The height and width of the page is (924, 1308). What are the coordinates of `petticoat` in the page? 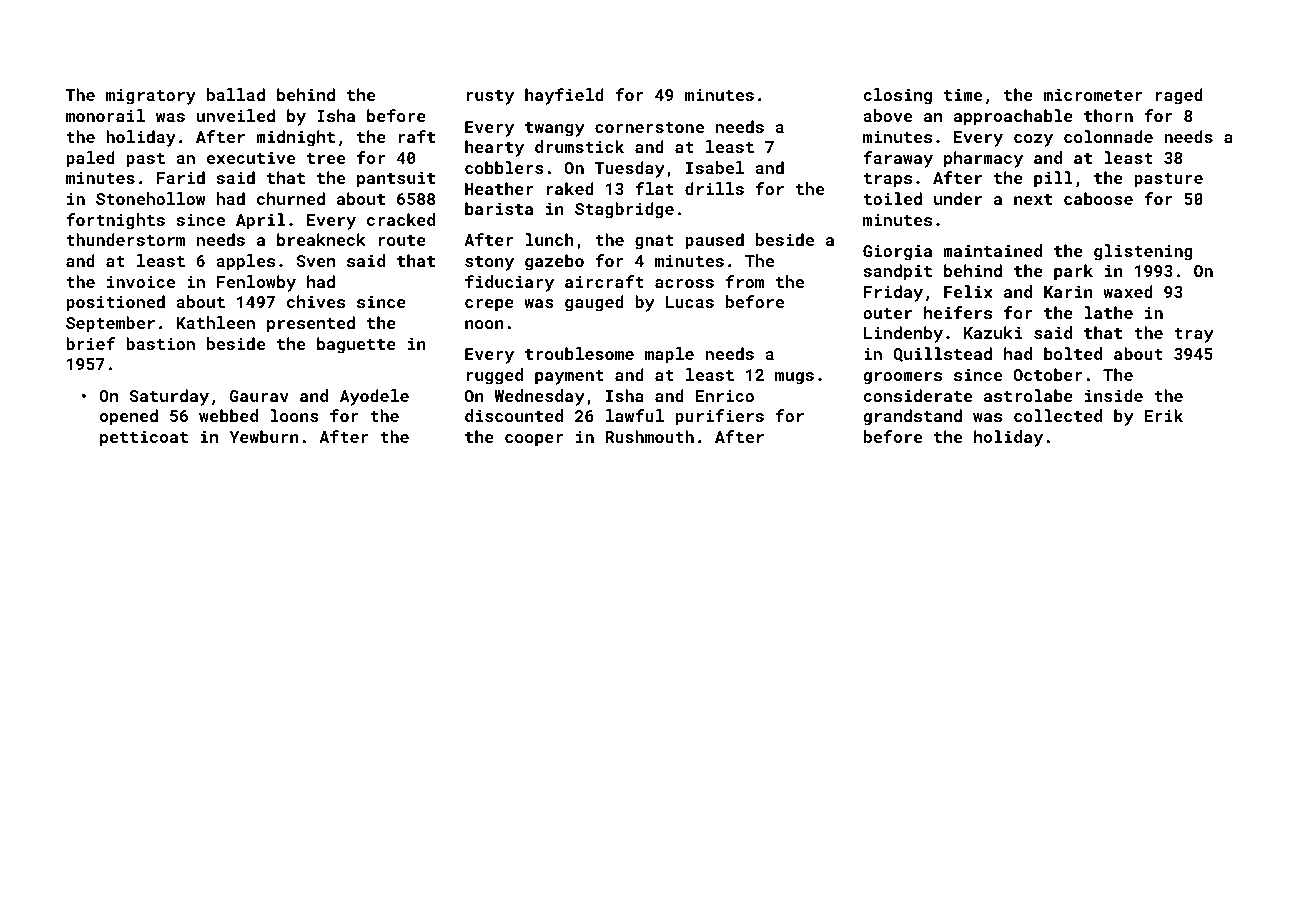 It's located at (144, 439).
